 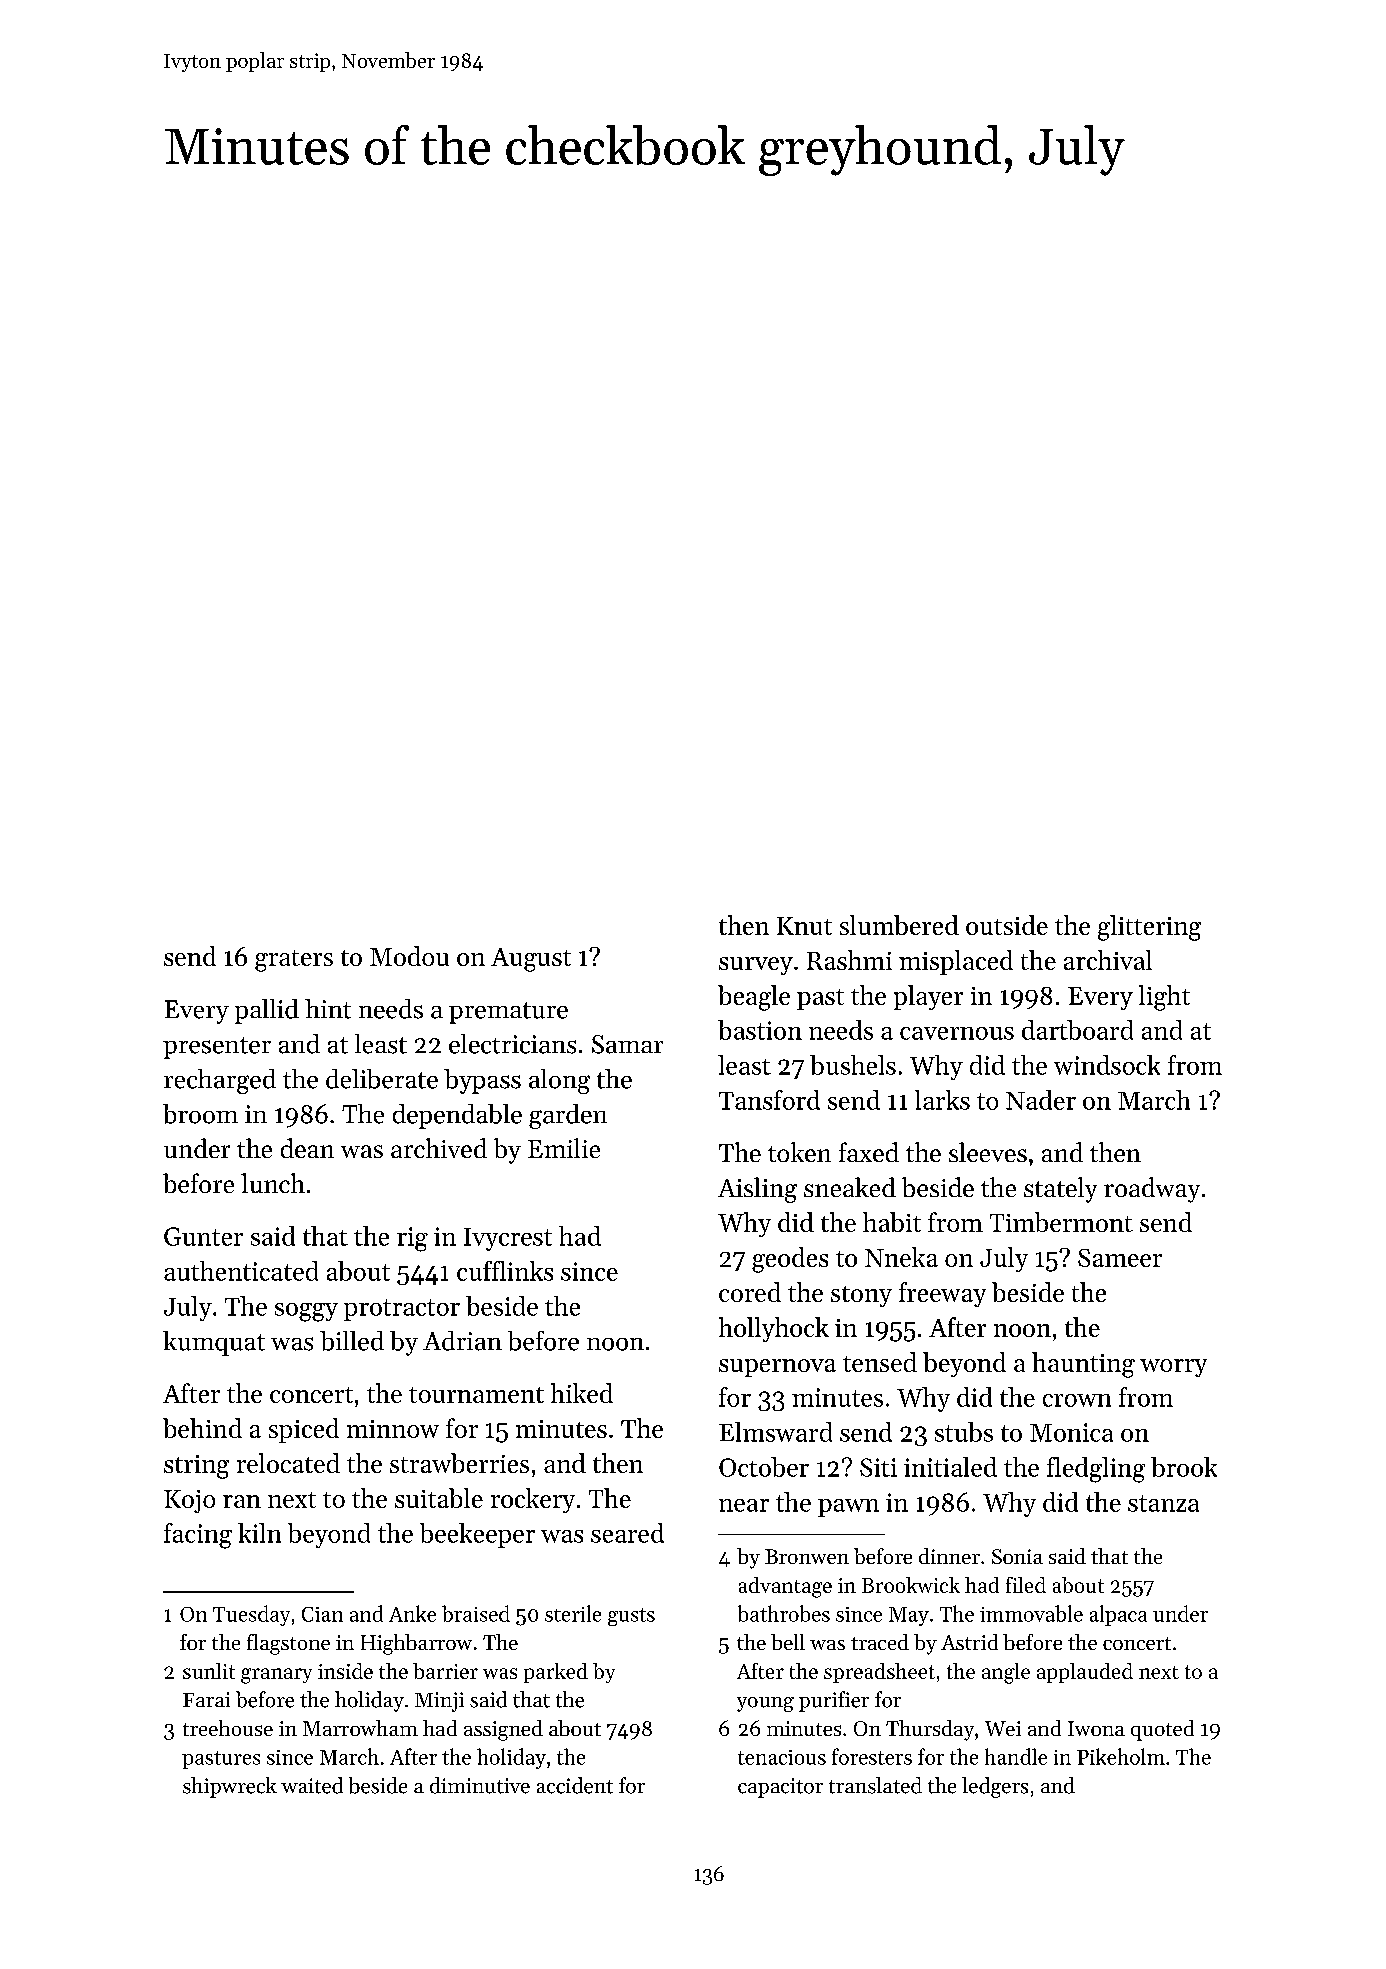 I want to click on Aisling, so click(x=757, y=1190).
